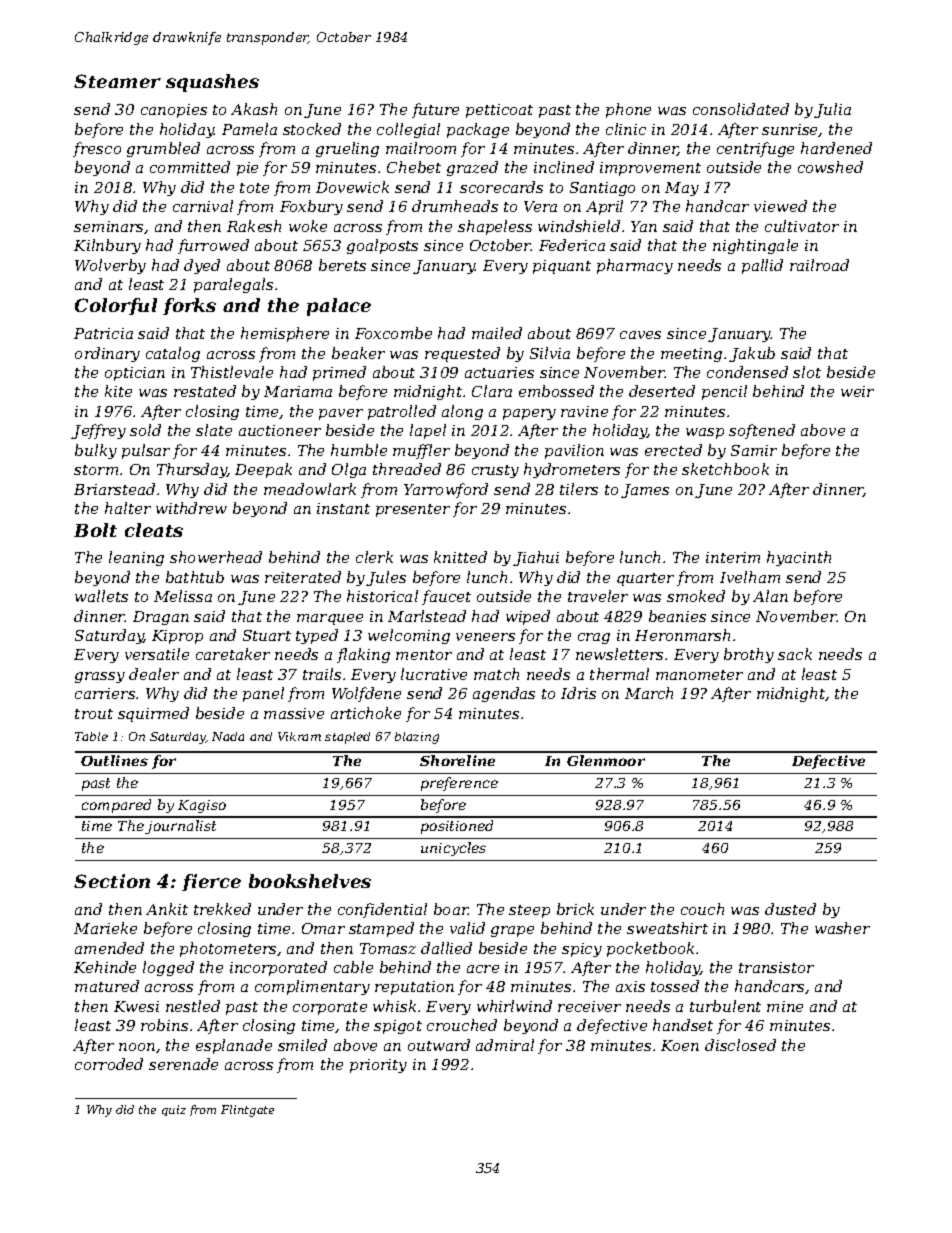  Describe the element at coordinates (578, 693) in the document. I see `Idris` at that location.
